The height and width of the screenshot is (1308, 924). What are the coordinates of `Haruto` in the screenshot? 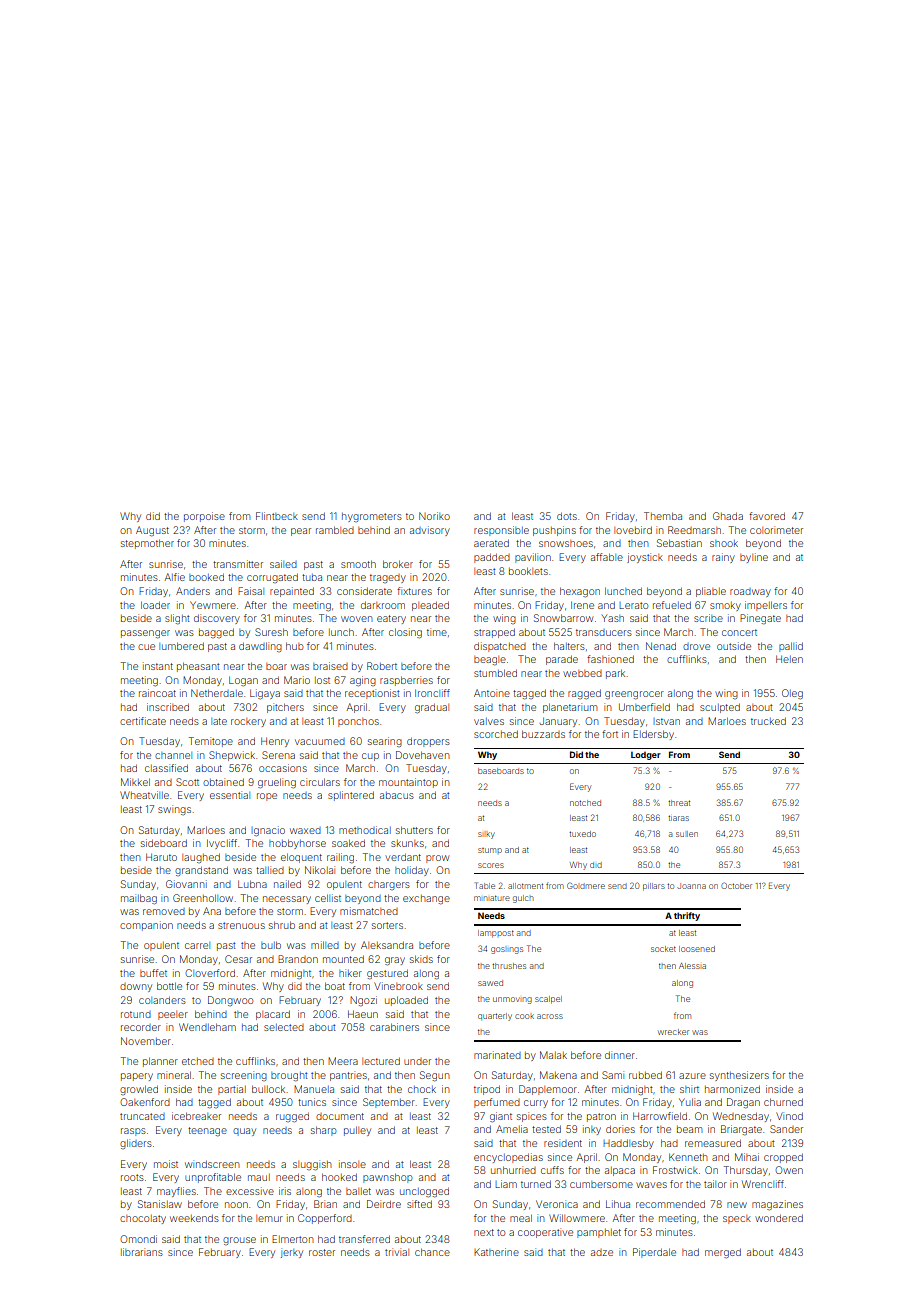 It's located at (161, 857).
